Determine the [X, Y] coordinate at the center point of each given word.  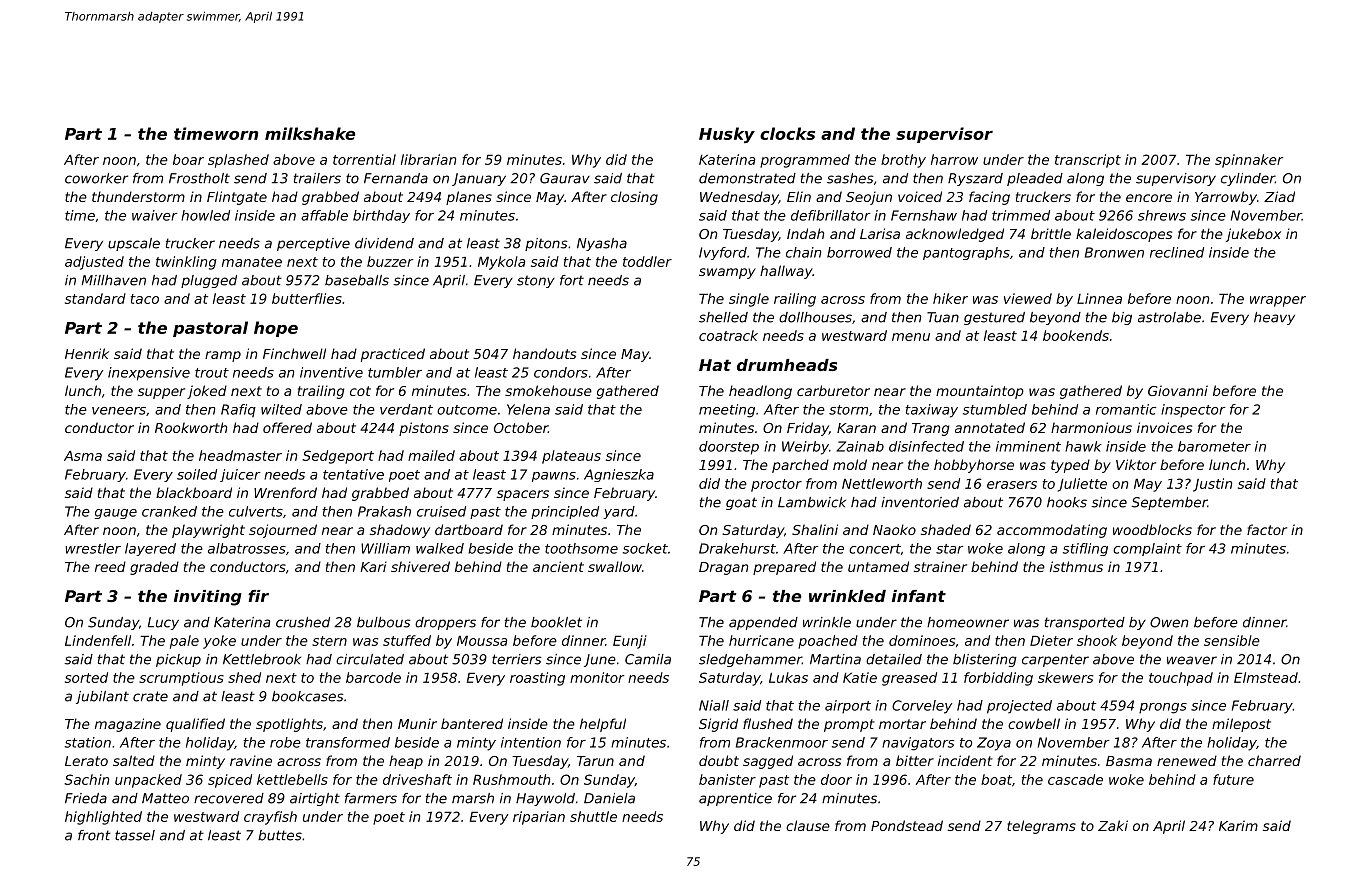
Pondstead [907, 825]
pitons [546, 244]
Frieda [86, 798]
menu [911, 337]
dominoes [922, 640]
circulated [370, 659]
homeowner [968, 622]
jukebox [1253, 235]
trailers [317, 178]
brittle [1051, 233]
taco [145, 299]
